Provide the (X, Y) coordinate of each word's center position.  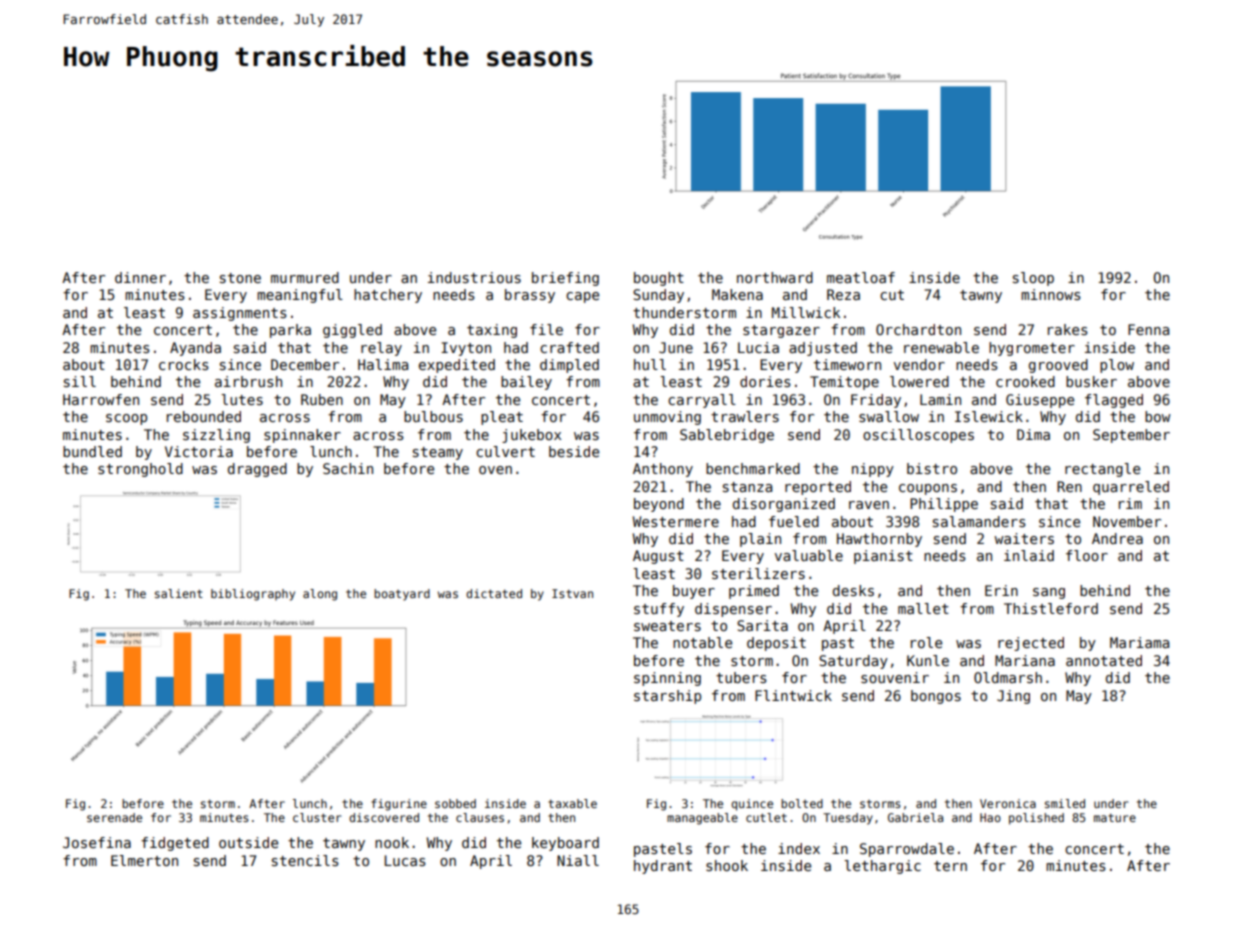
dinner (140, 277)
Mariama (1139, 642)
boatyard (402, 595)
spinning (667, 679)
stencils (305, 860)
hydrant (663, 867)
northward (775, 277)
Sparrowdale (907, 850)
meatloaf (861, 277)
